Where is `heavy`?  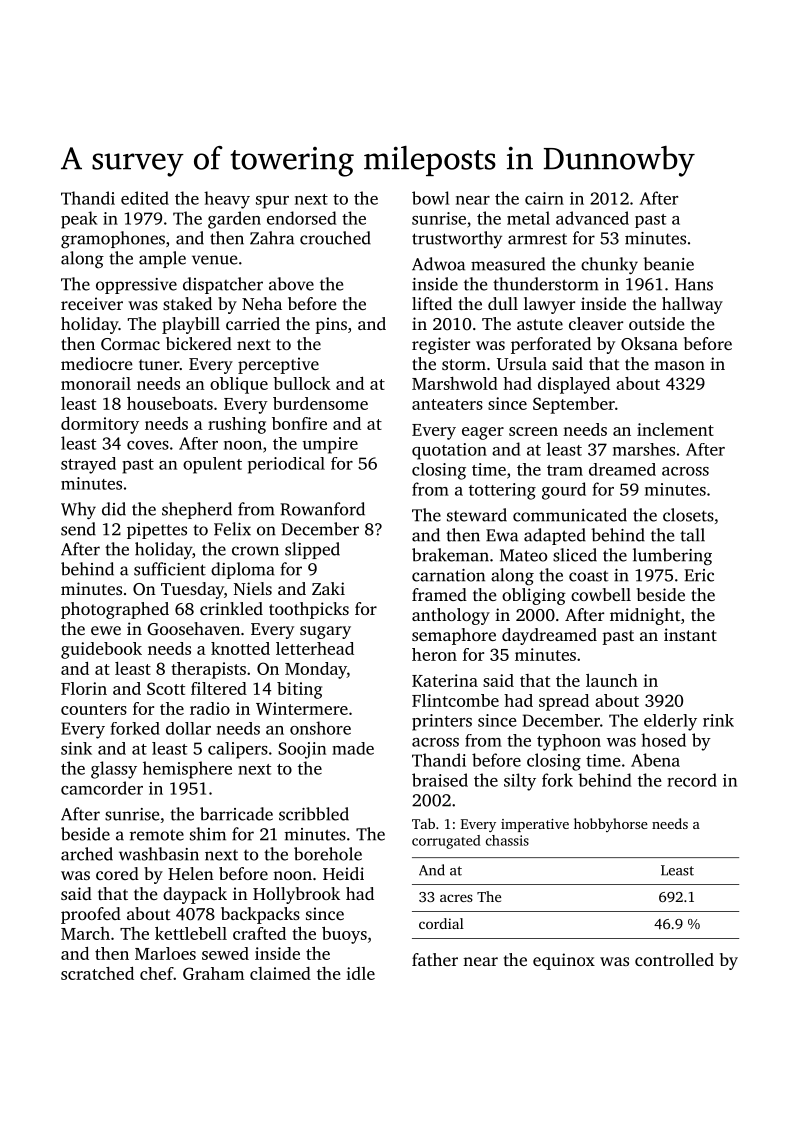
heavy is located at coordinates (227, 200).
